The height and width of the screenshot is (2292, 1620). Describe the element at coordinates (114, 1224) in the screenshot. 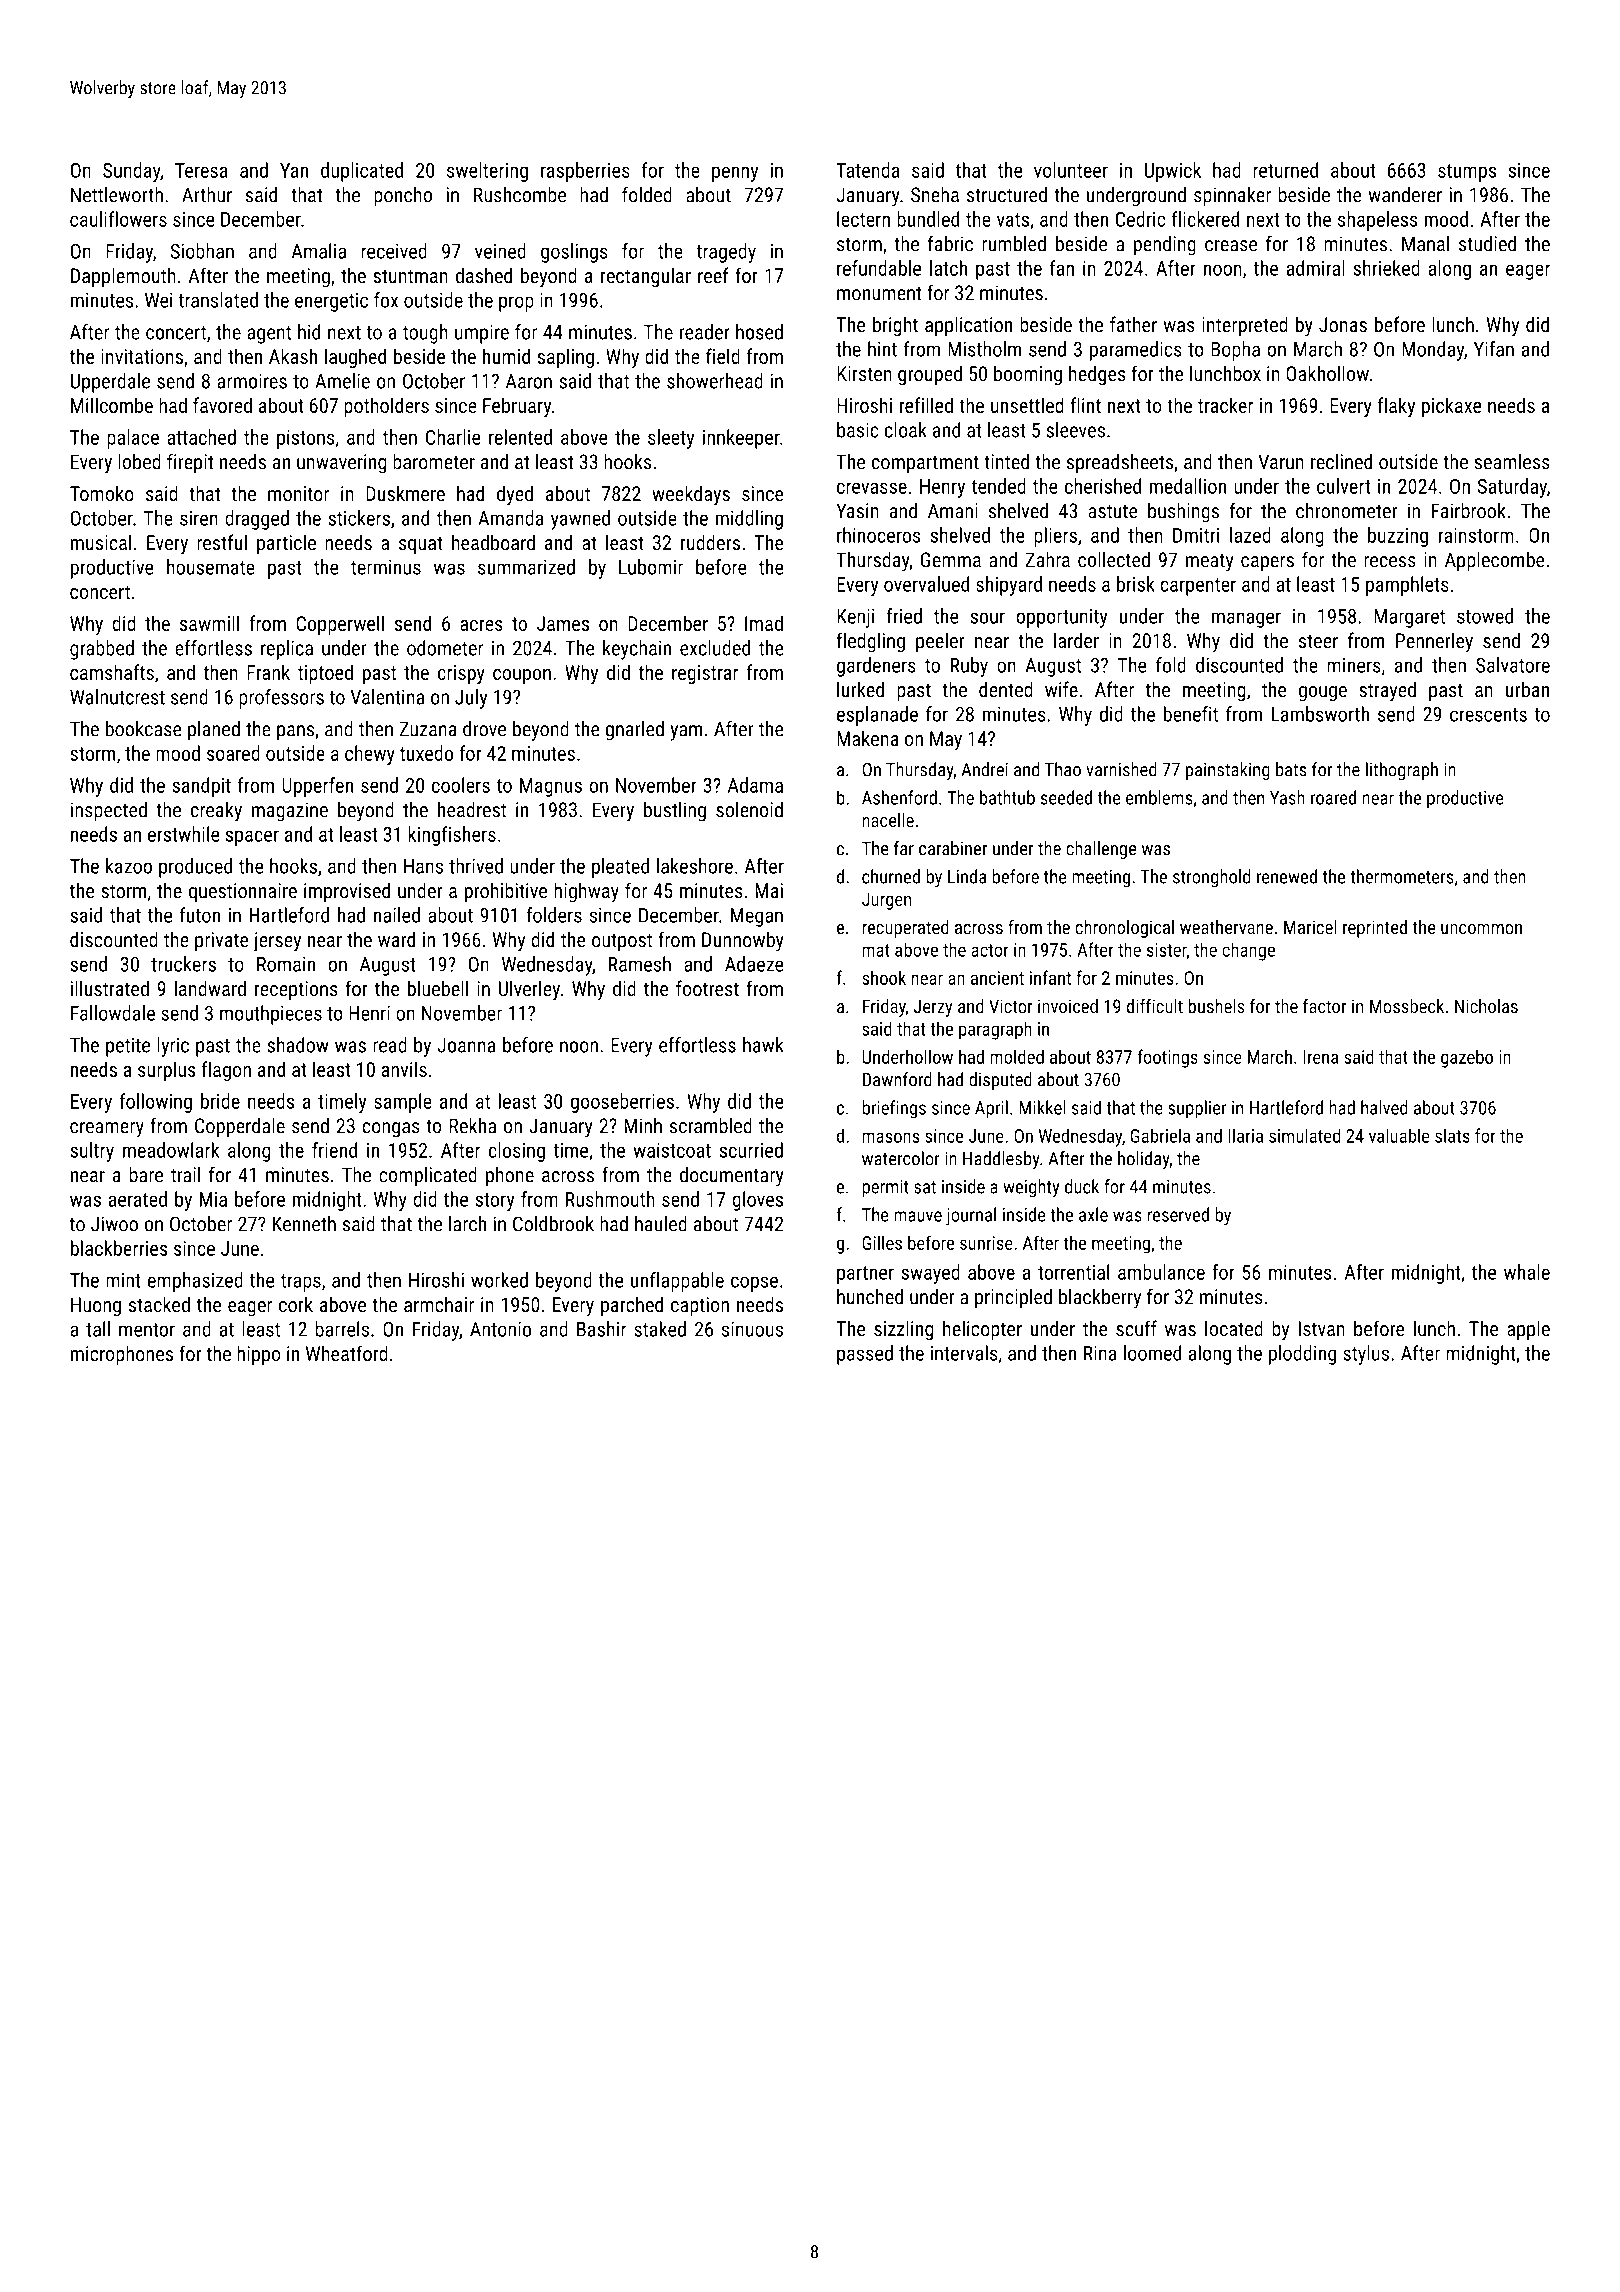

I see `Jiwoo` at that location.
